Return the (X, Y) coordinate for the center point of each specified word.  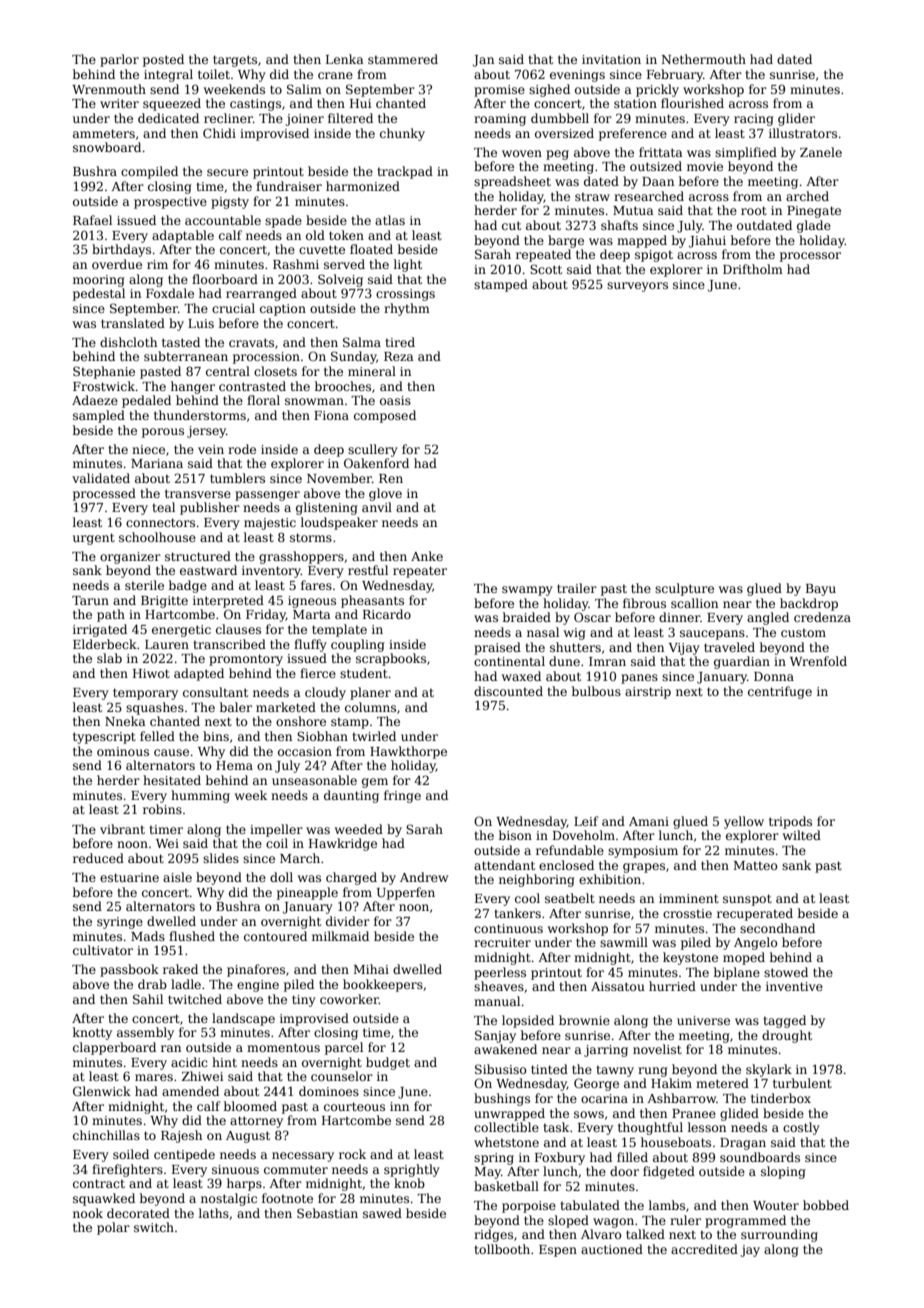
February (675, 75)
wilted (802, 835)
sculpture (684, 589)
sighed (549, 90)
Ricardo (387, 614)
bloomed (250, 1106)
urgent (94, 539)
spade (283, 221)
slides (221, 858)
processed (104, 494)
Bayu (821, 590)
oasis (395, 400)
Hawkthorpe (408, 752)
